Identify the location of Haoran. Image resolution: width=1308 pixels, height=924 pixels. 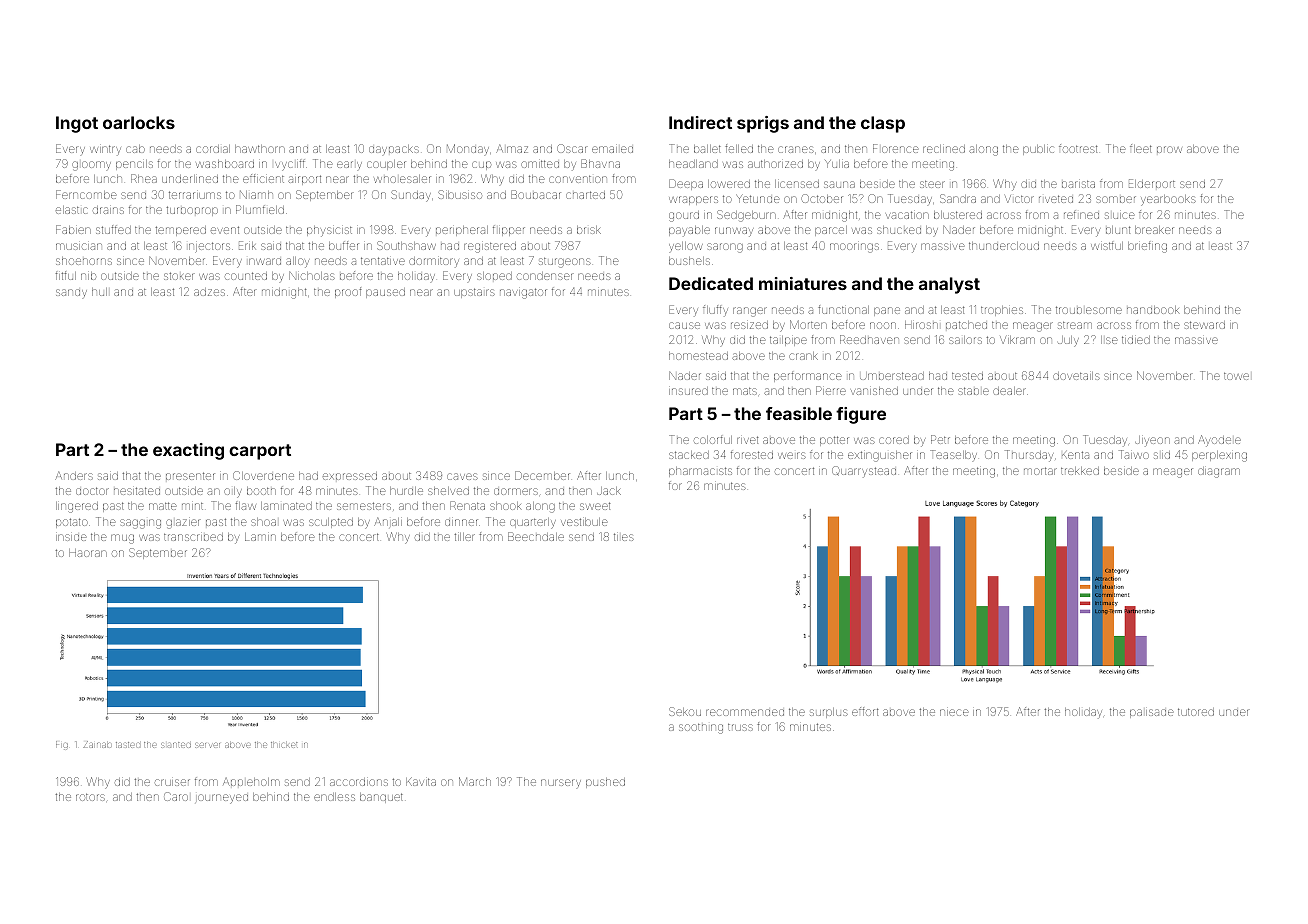
(88, 553).
